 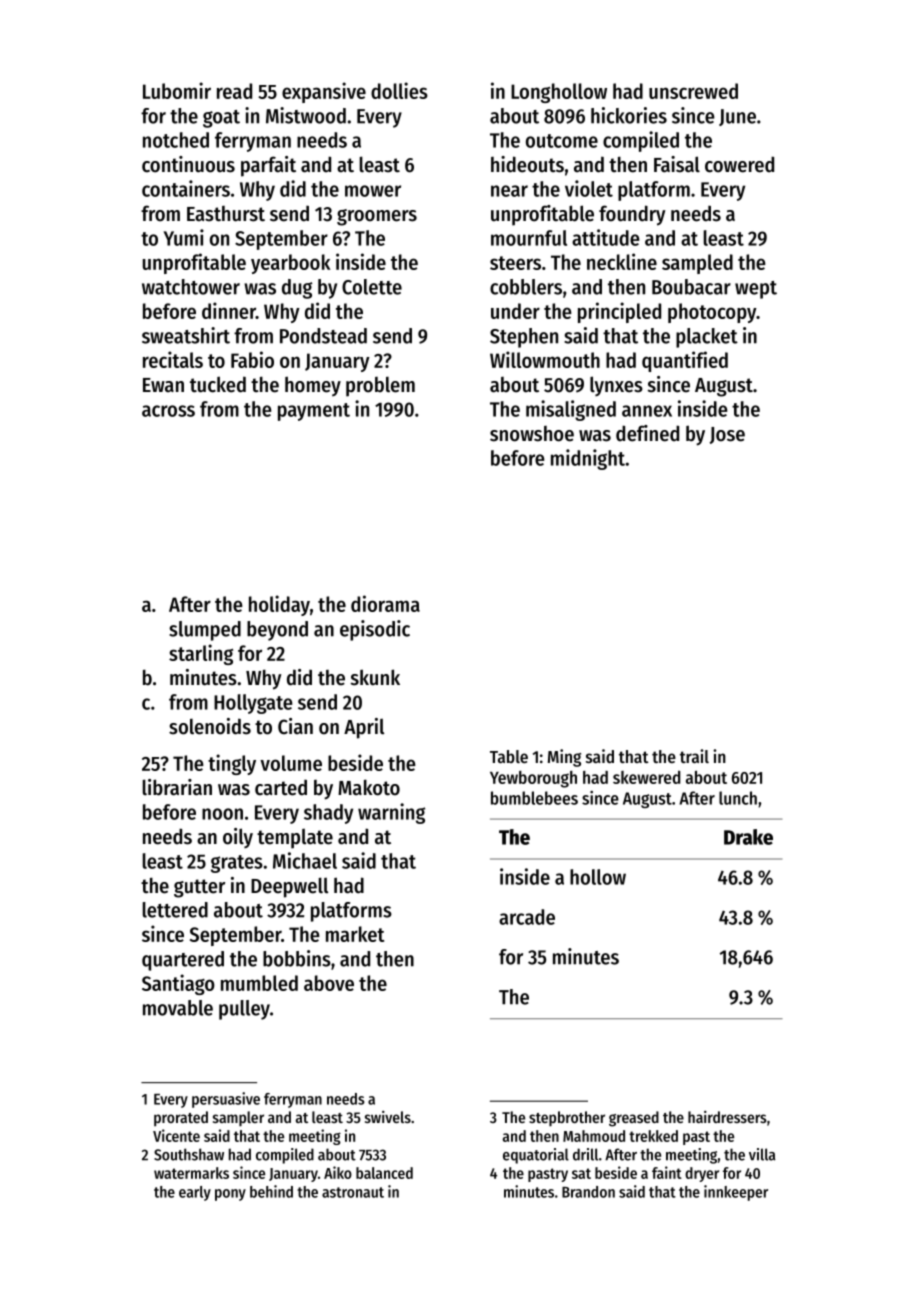 I want to click on swivels, so click(x=388, y=1117).
